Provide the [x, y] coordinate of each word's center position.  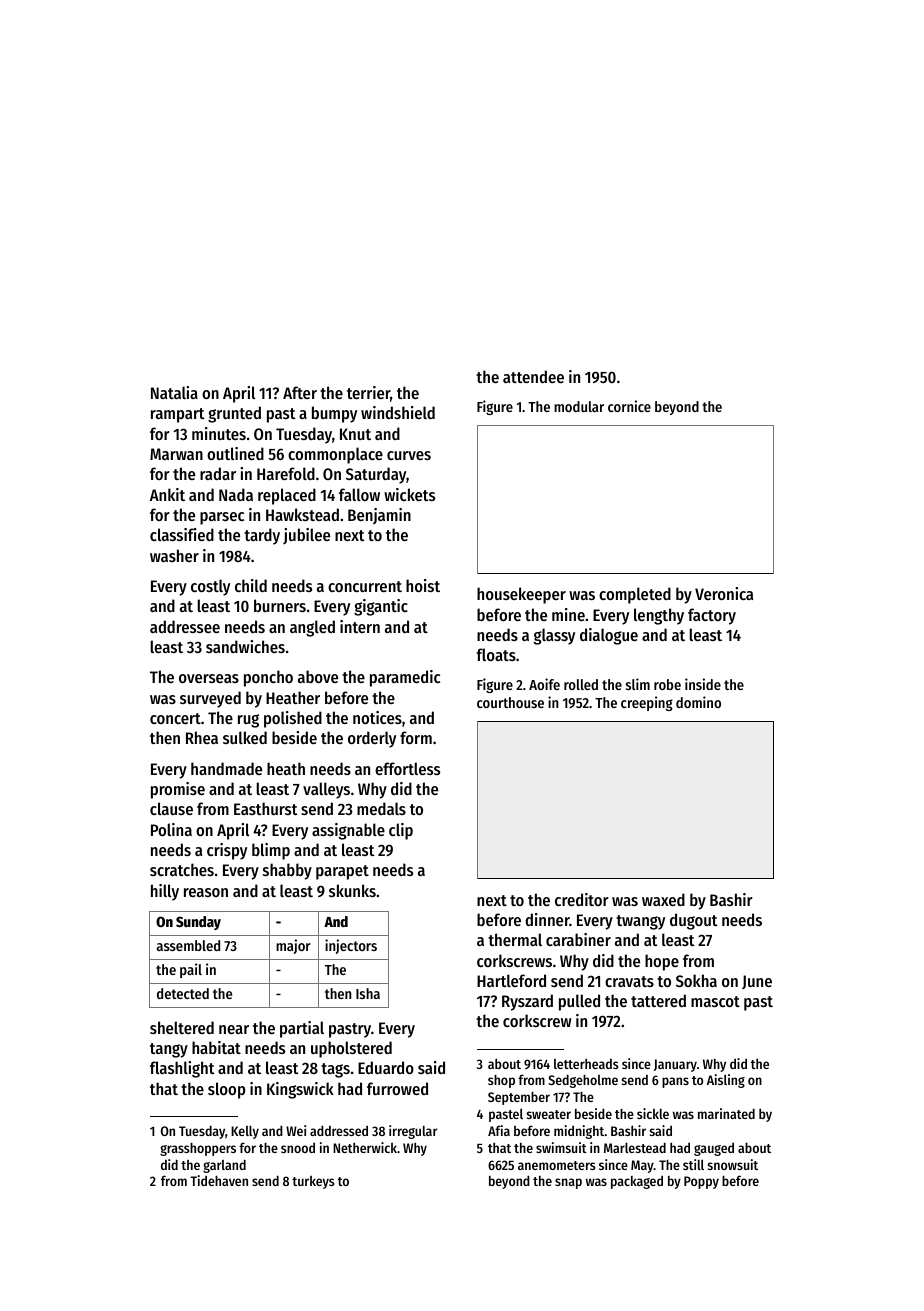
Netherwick [365, 1147]
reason [206, 892]
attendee [533, 376]
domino [698, 702]
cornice [629, 406]
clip [401, 831]
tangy [169, 1050]
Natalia [174, 392]
